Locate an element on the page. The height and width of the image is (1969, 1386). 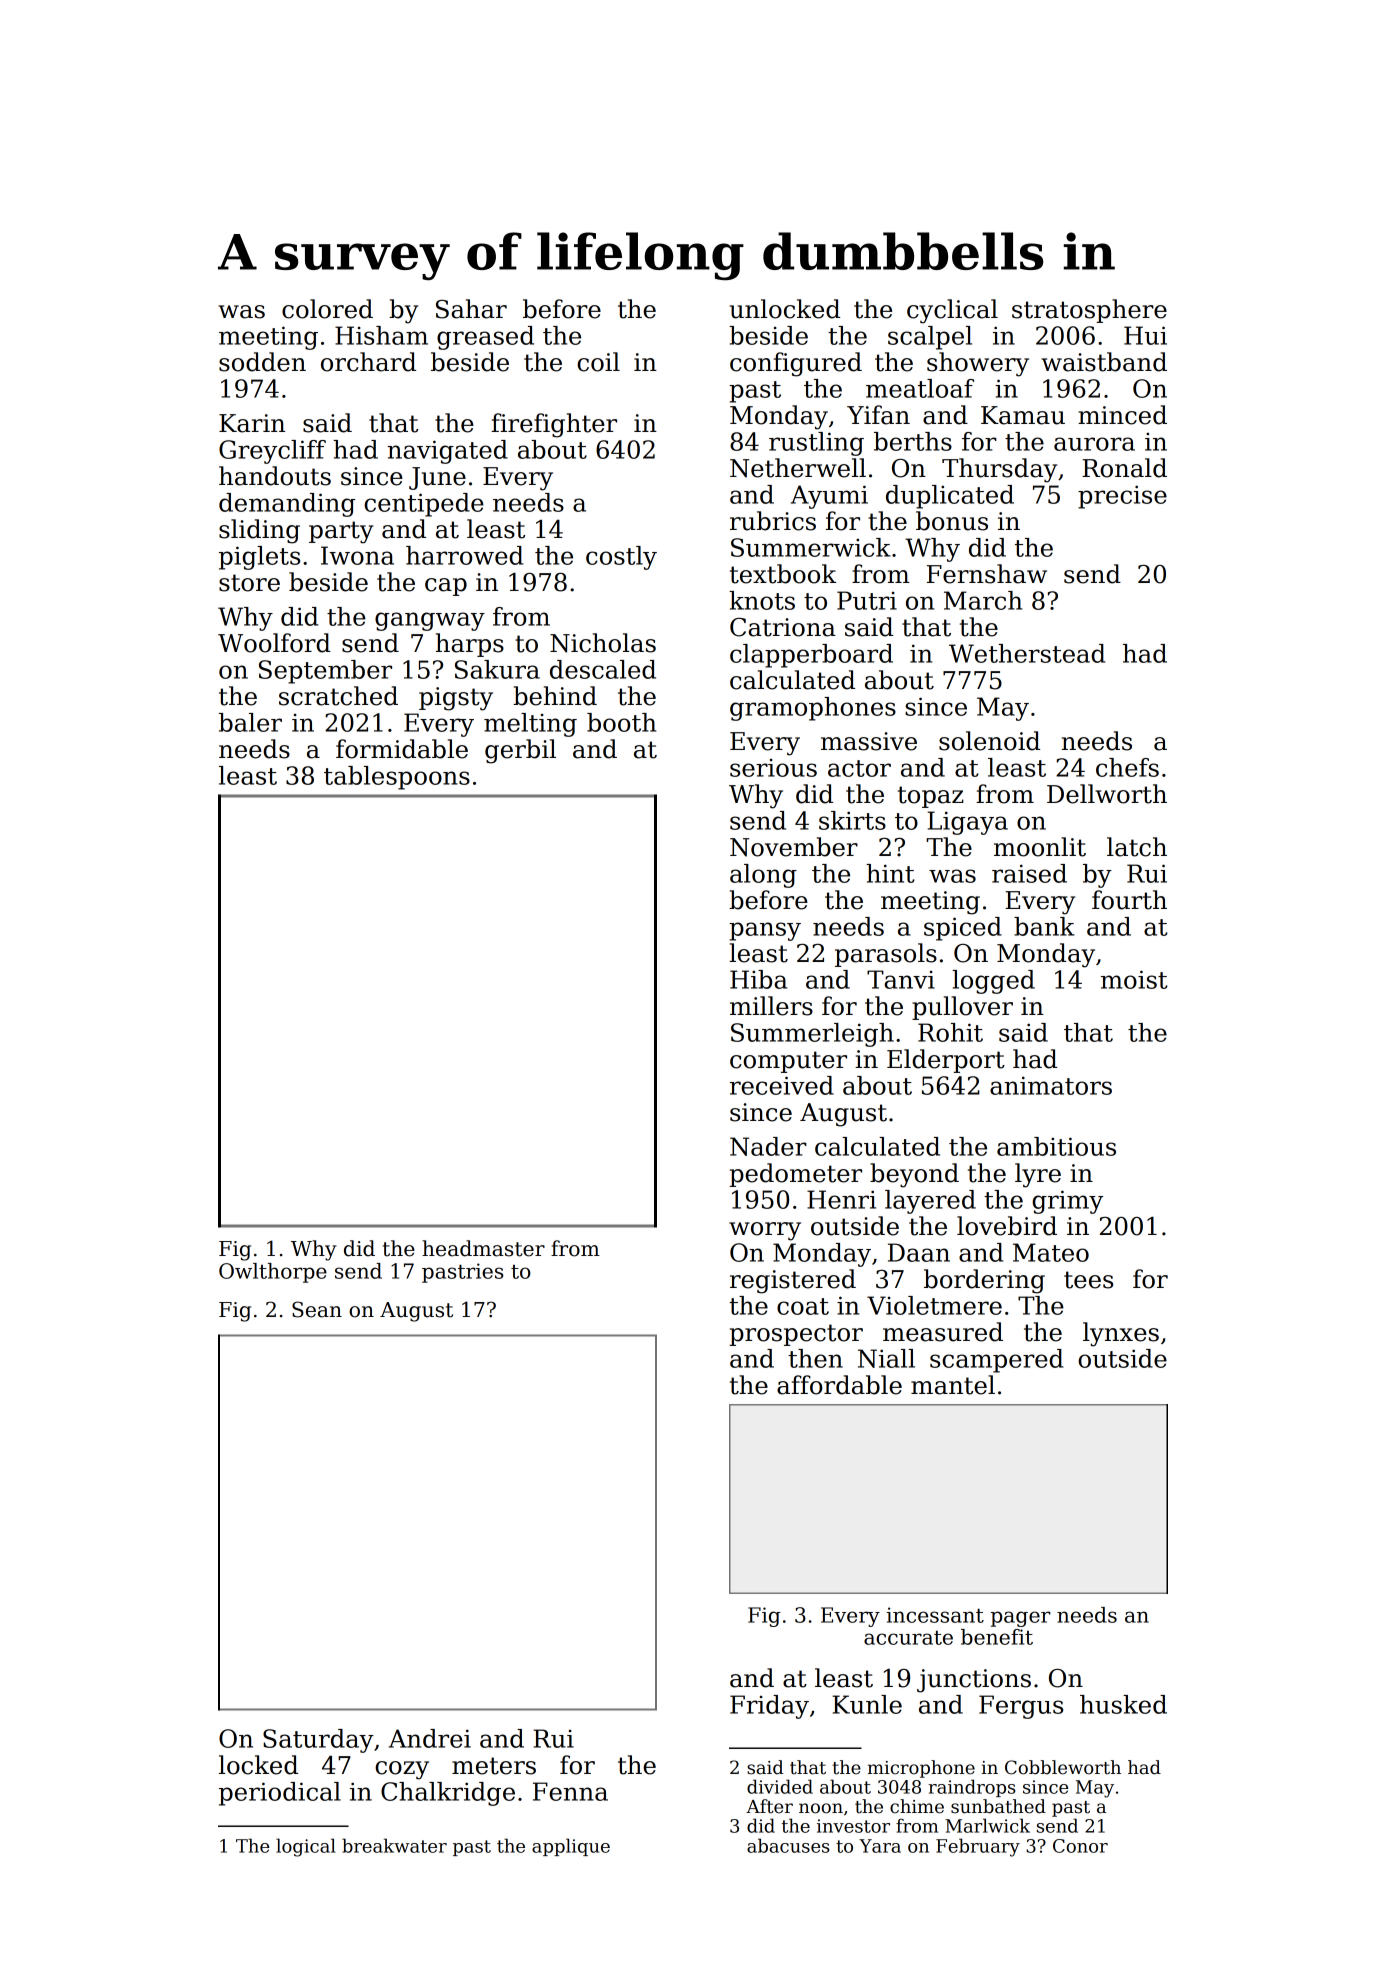
Greycliff is located at coordinates (272, 452).
